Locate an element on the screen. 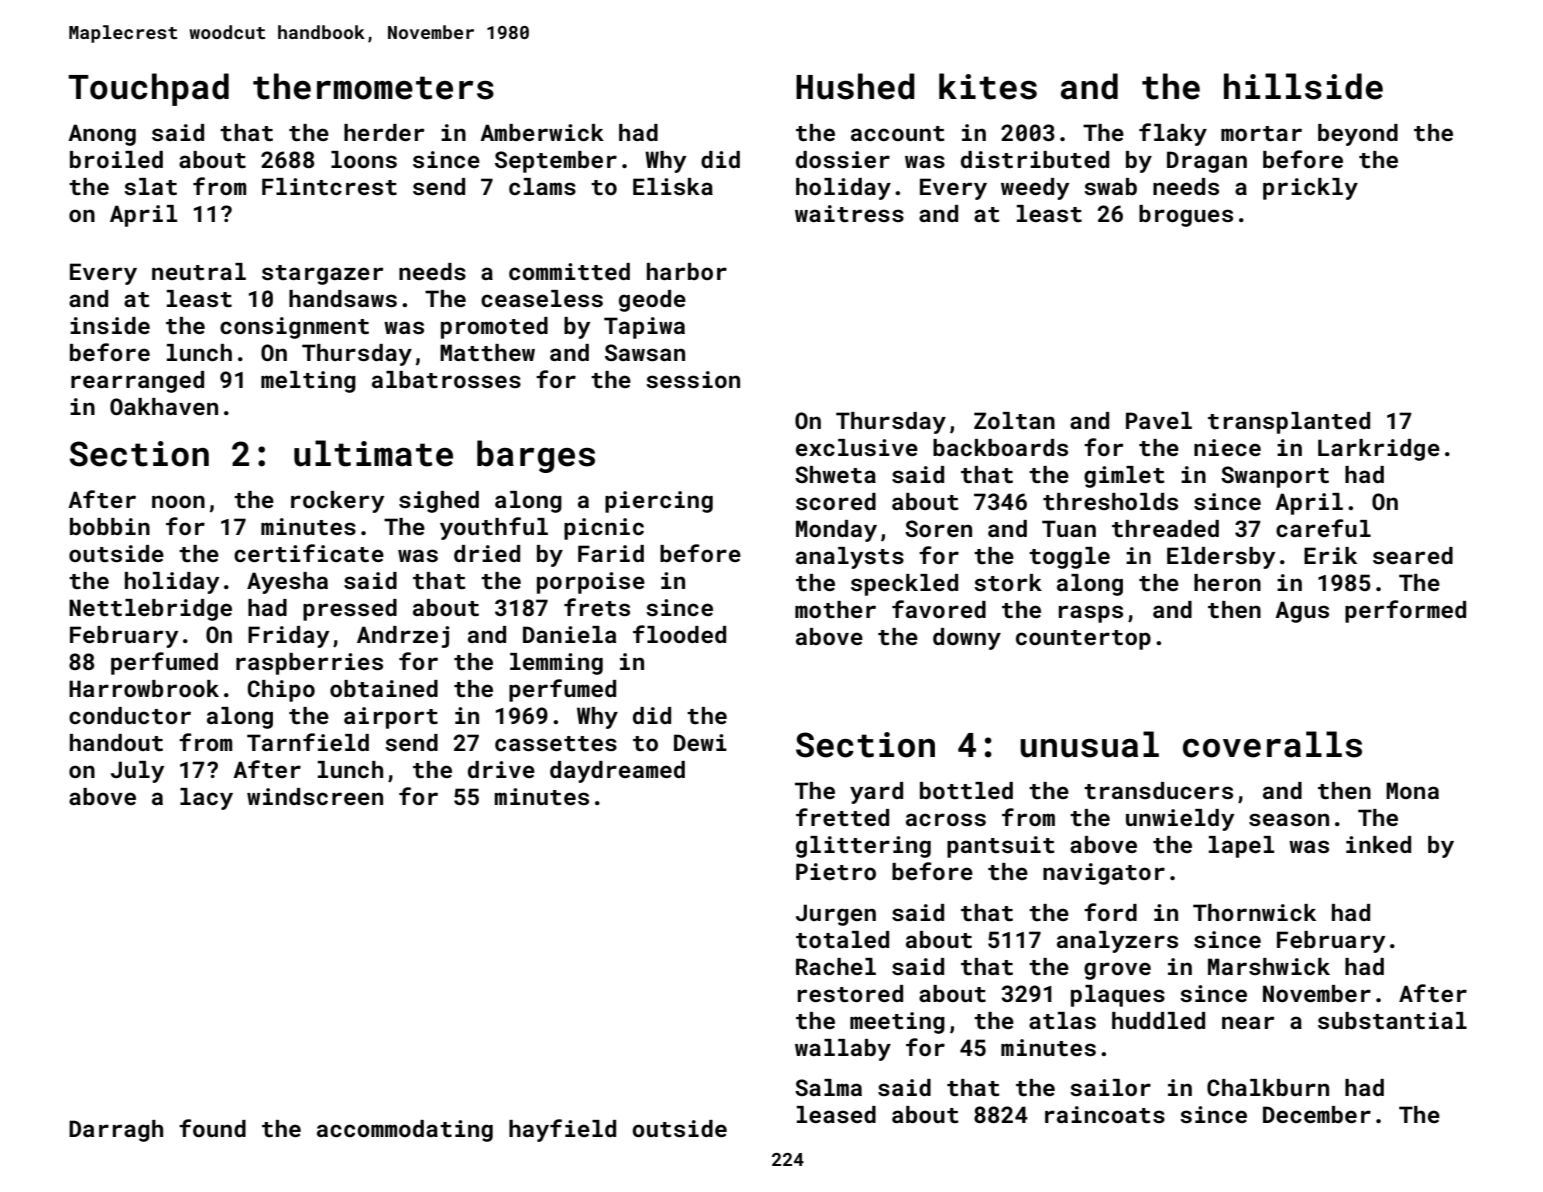 This screenshot has width=1543, height=1192. stargazer is located at coordinates (322, 275).
